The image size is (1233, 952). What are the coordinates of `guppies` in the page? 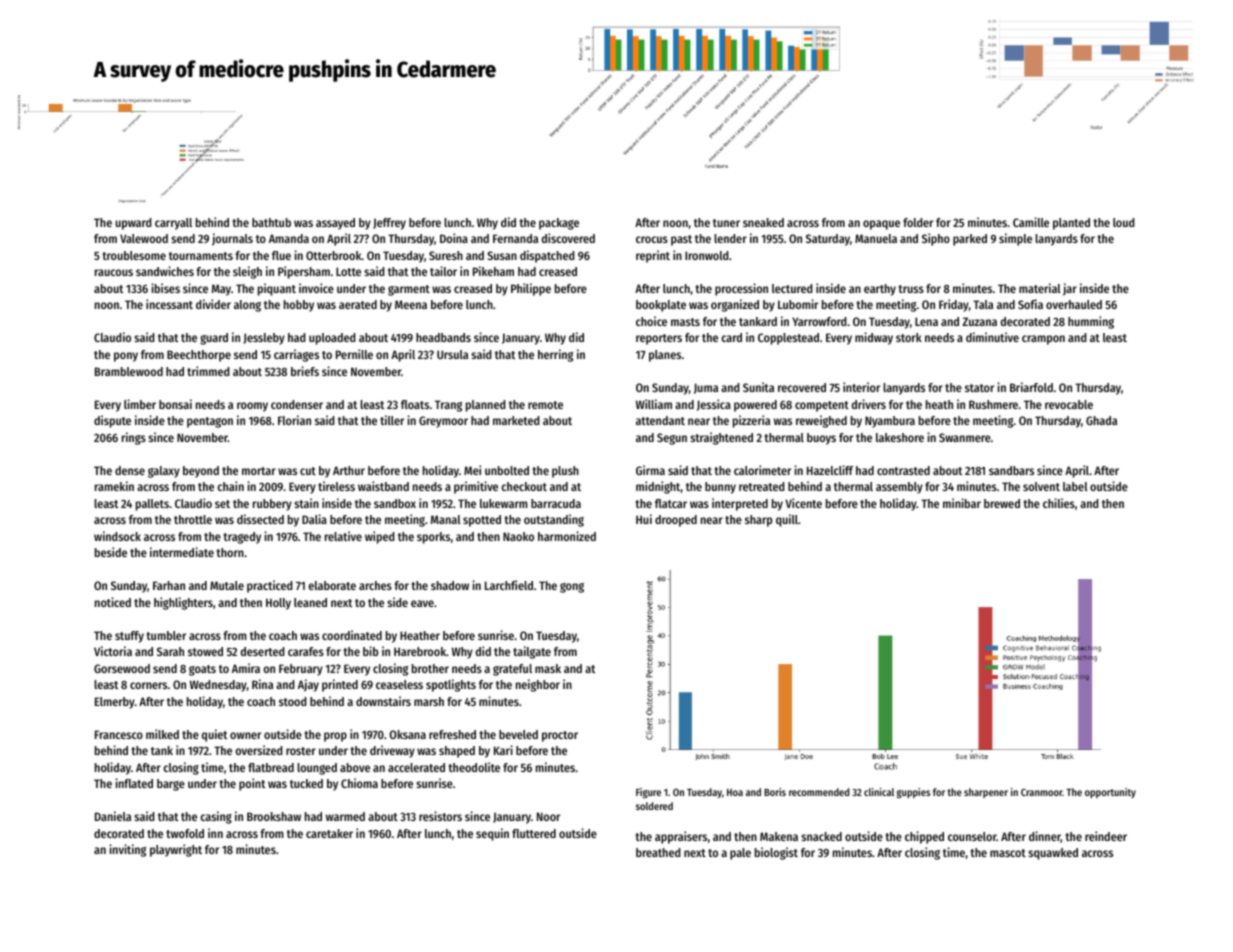 It's located at (913, 793).
